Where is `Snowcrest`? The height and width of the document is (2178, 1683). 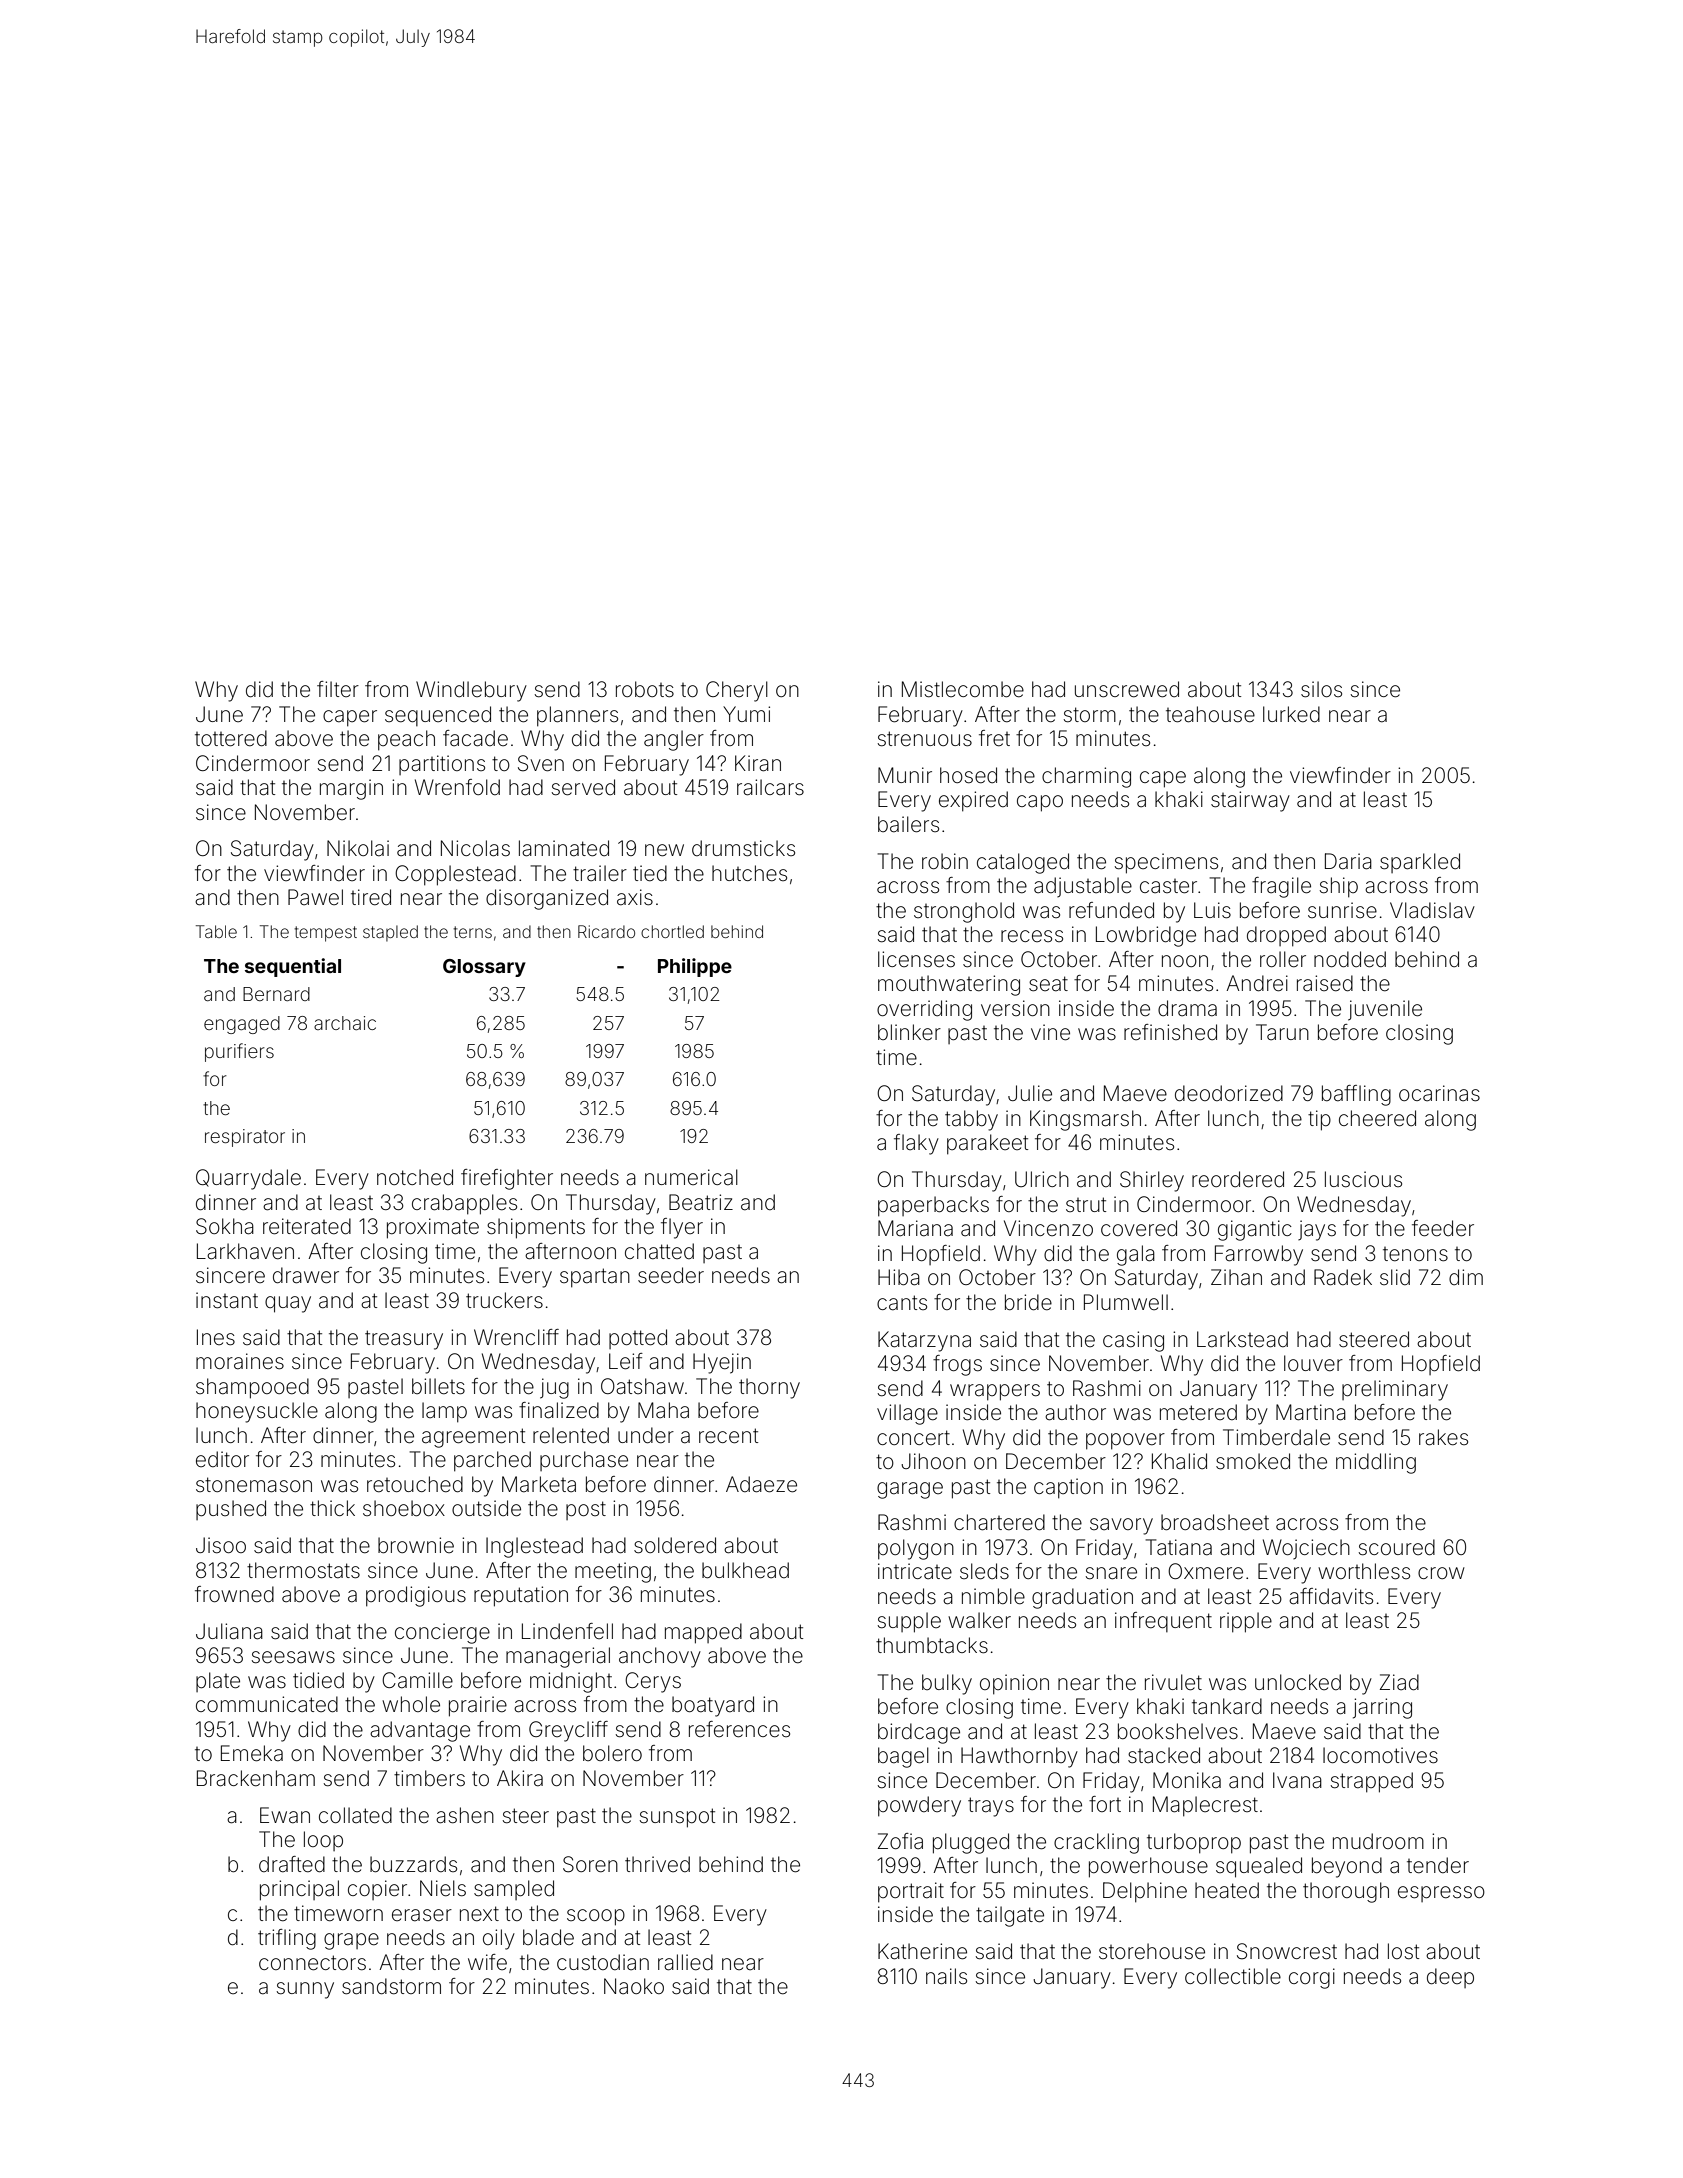
Snowcrest is located at coordinates (1287, 1951).
